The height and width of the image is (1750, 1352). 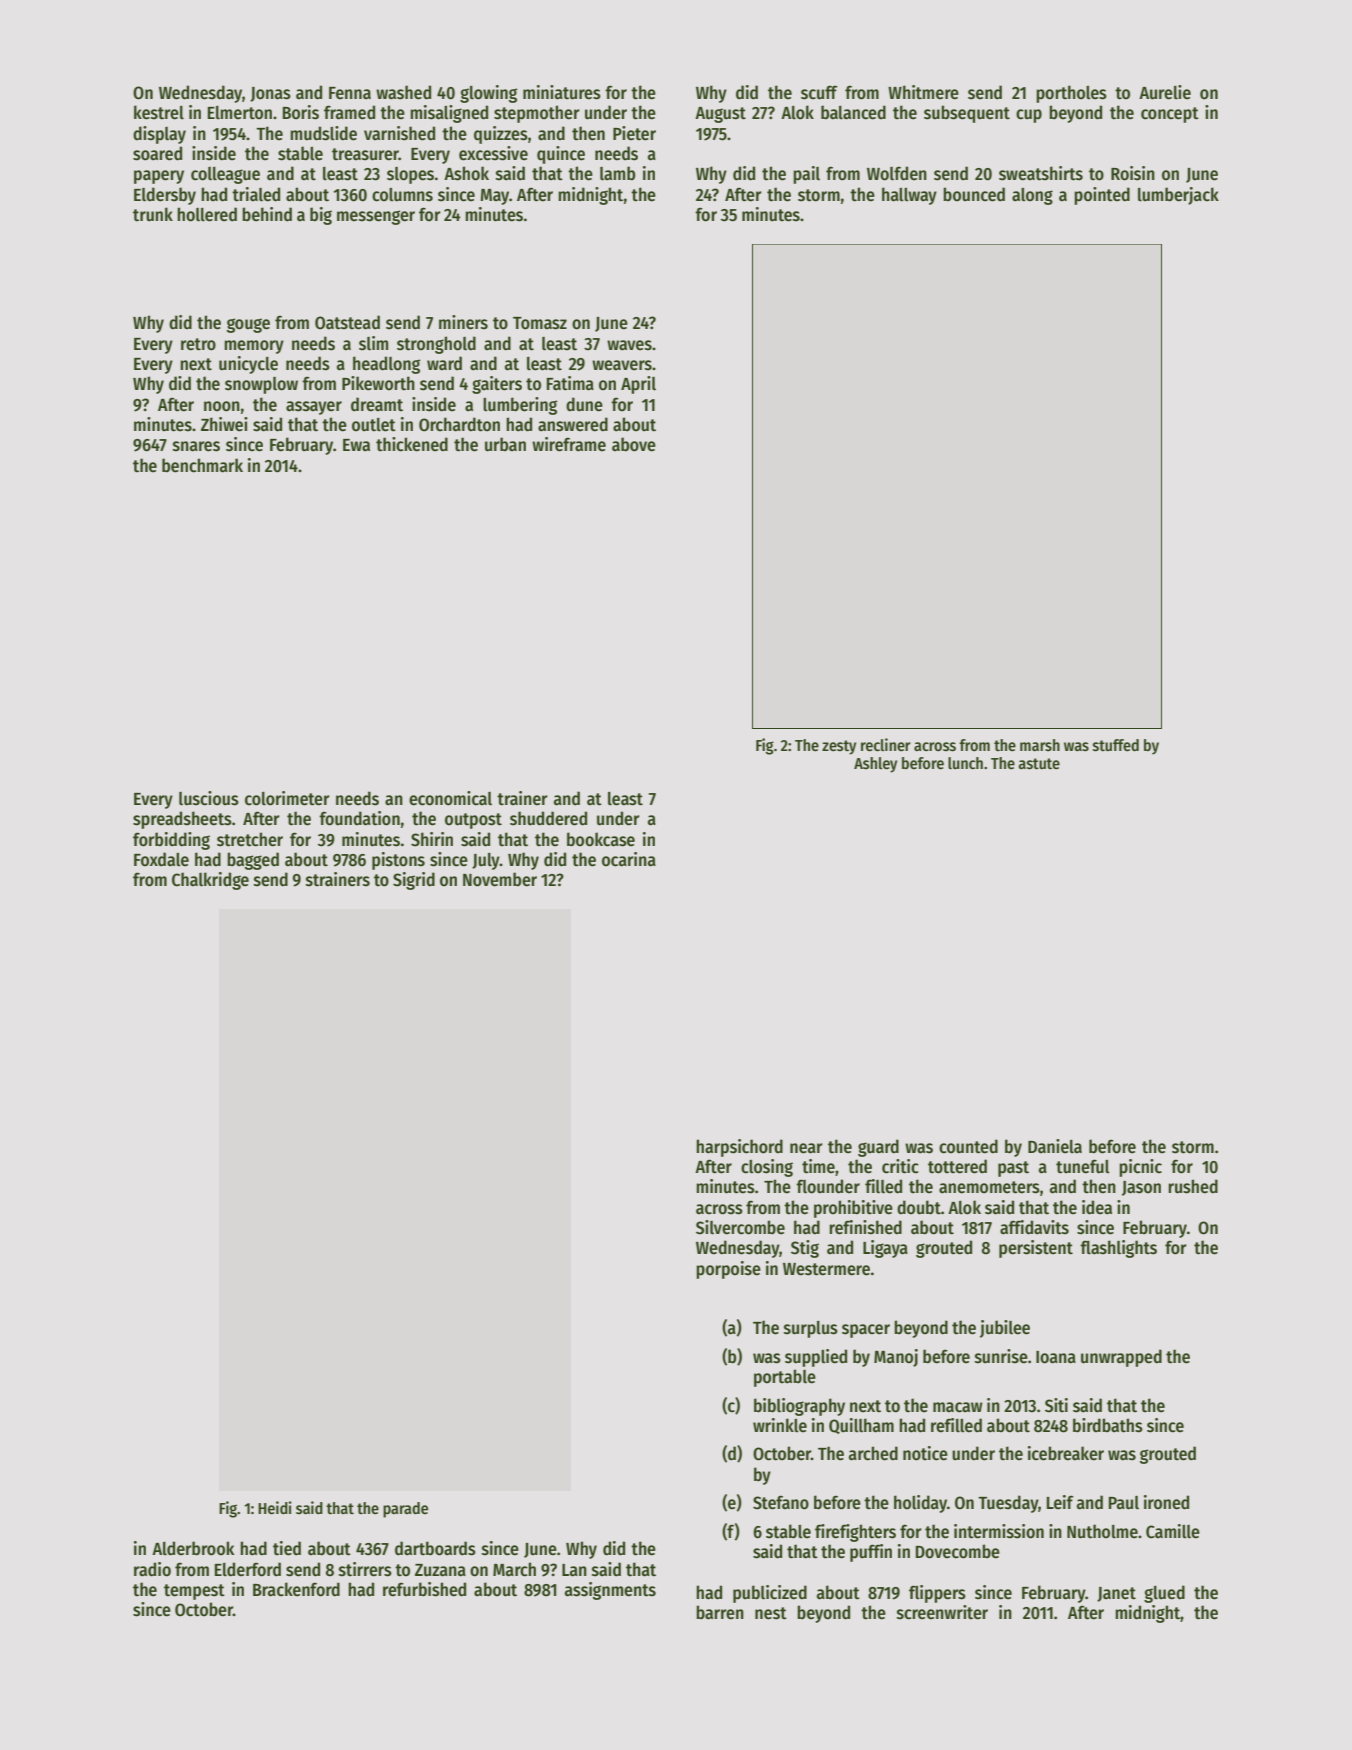 What do you see at coordinates (210, 881) in the image?
I see `Chalkridge` at bounding box center [210, 881].
